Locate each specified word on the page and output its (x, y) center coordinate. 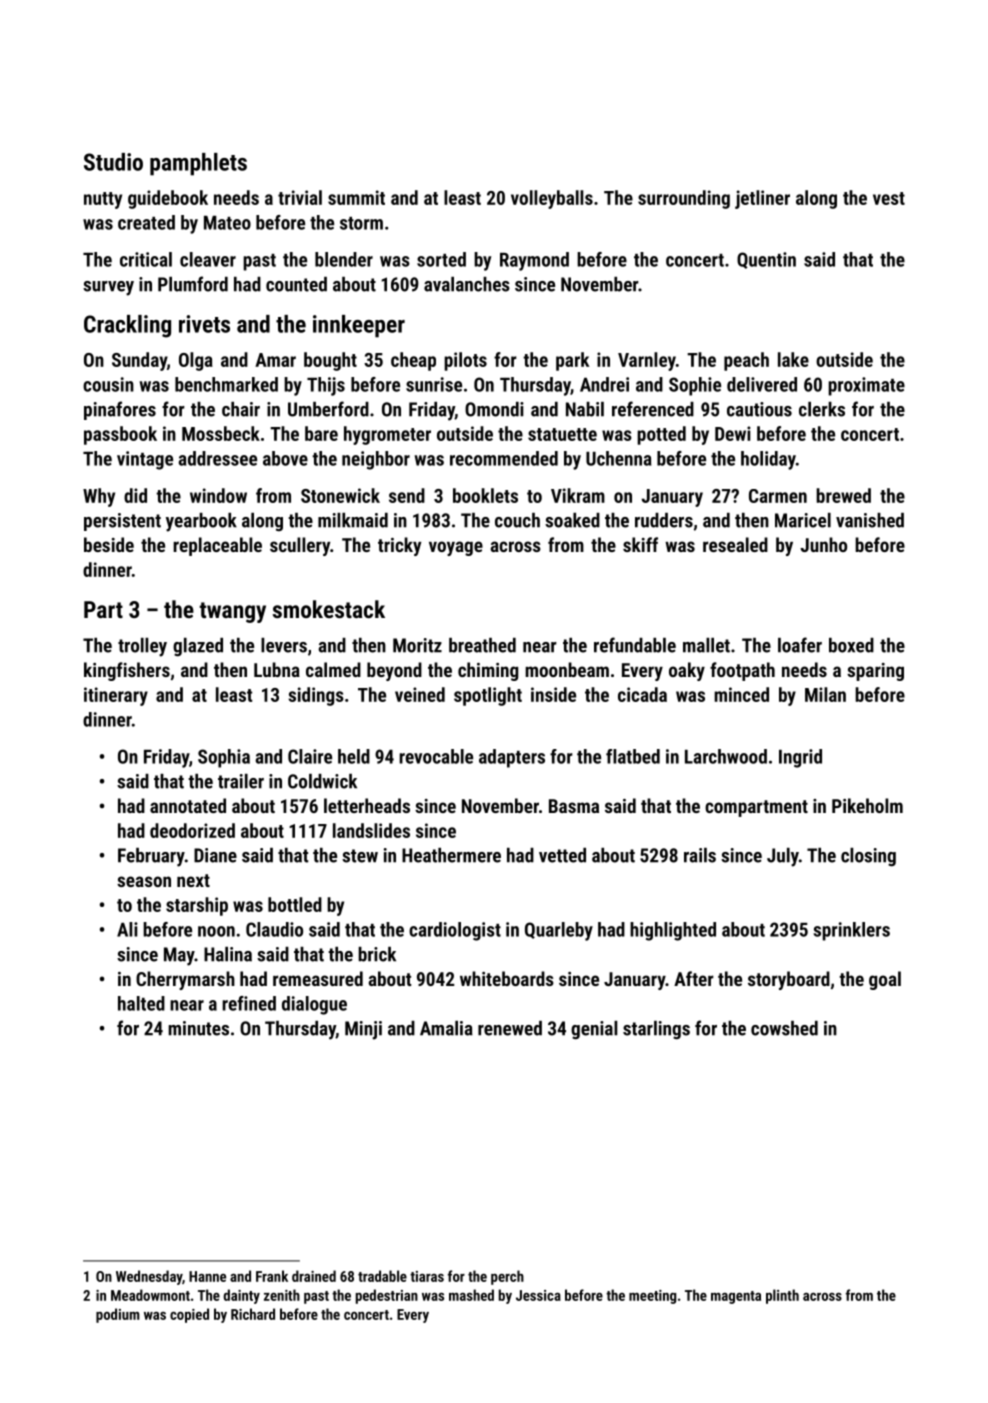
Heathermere (451, 855)
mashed (471, 1295)
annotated (188, 805)
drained (314, 1276)
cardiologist (455, 931)
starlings (656, 1030)
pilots (465, 361)
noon (216, 931)
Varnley (647, 361)
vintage (145, 460)
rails (700, 855)
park (572, 361)
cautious (759, 409)
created (146, 222)
